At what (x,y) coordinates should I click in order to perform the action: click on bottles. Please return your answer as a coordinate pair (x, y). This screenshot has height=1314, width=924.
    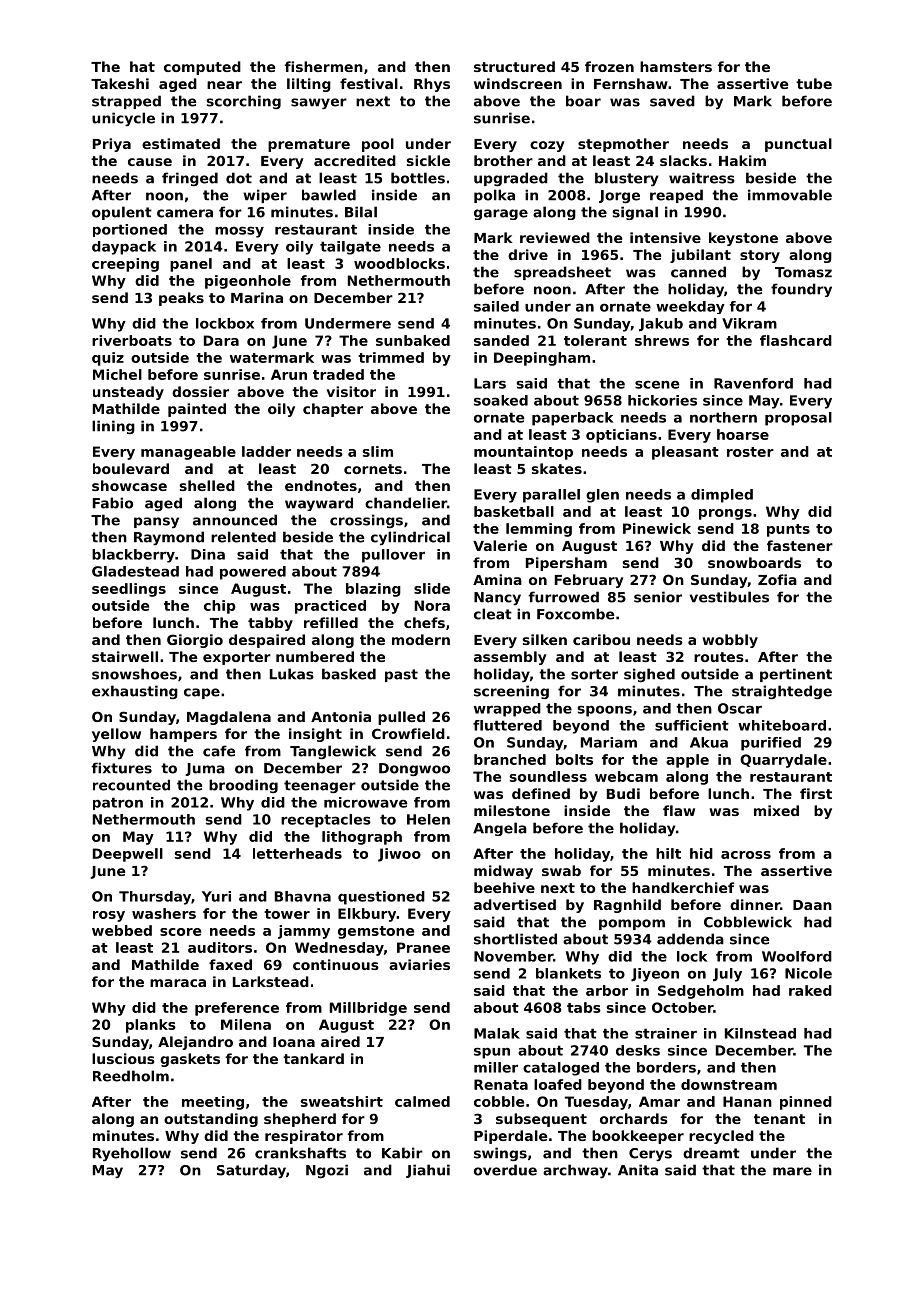
    Looking at the image, I should click on (418, 178).
